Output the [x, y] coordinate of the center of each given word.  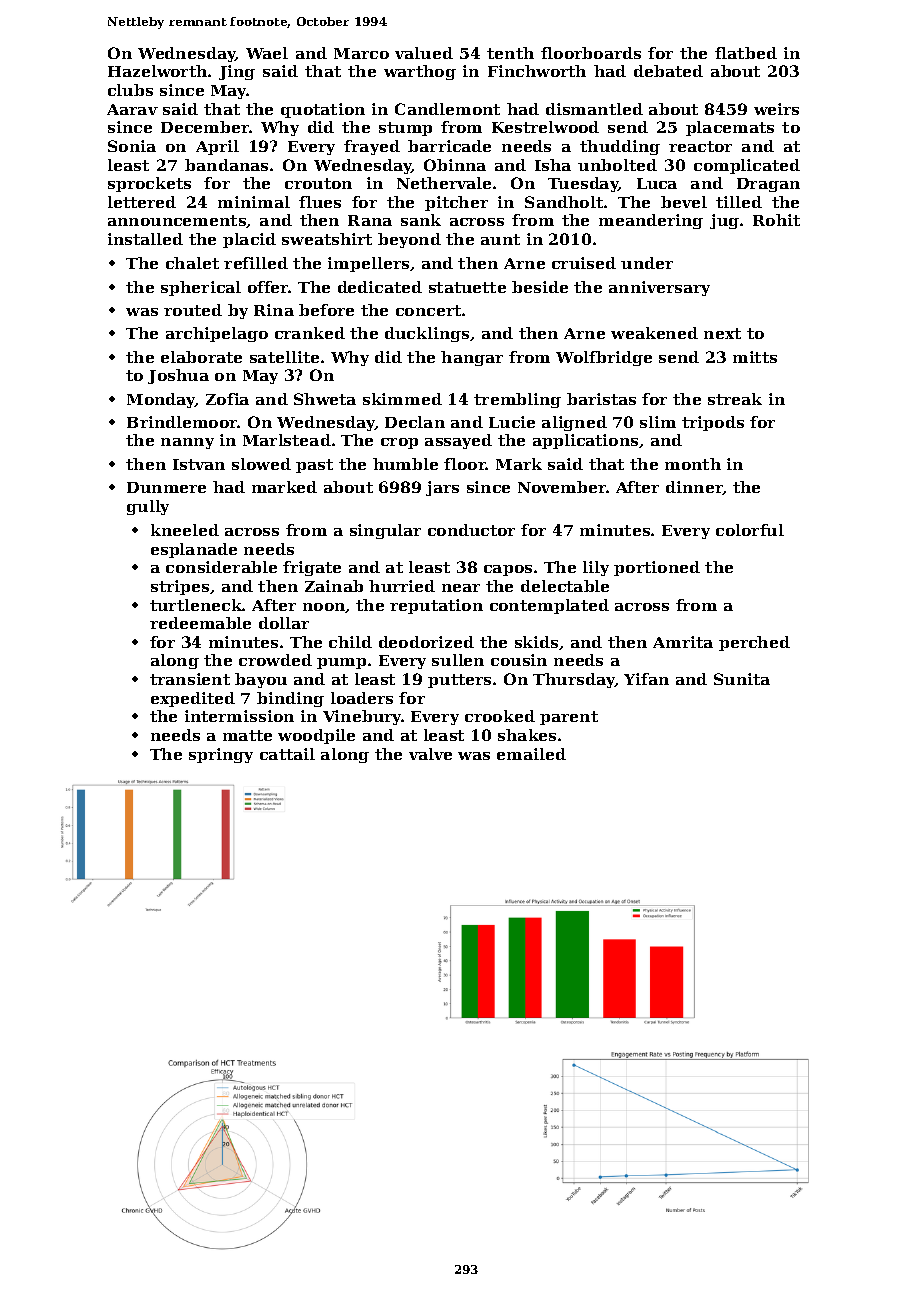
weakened [654, 333]
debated [668, 71]
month [693, 464]
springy [221, 755]
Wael [267, 53]
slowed [261, 464]
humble [405, 464]
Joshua [178, 376]
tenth [510, 53]
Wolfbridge [604, 358]
